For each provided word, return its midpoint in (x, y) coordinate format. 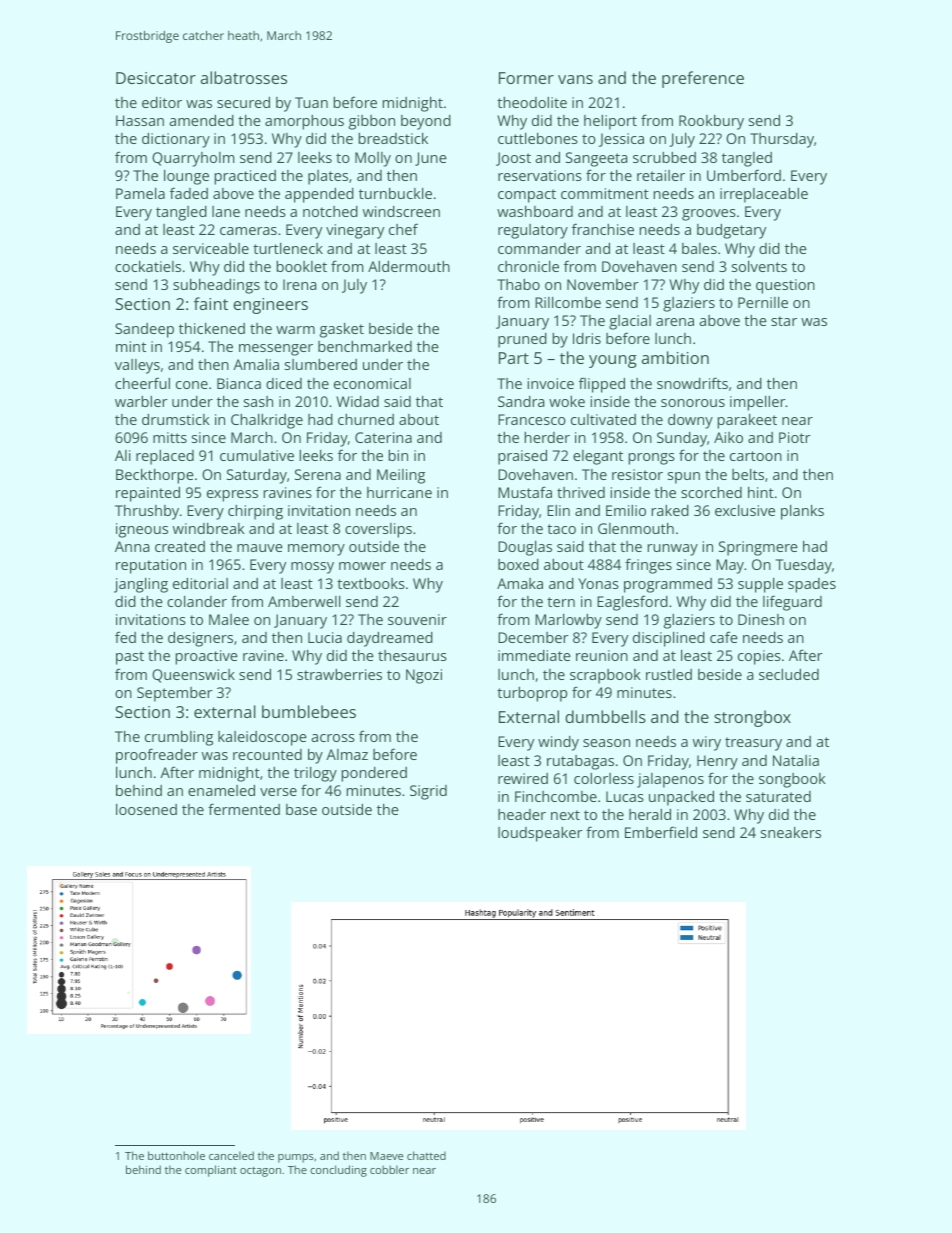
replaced (165, 457)
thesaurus (412, 655)
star (784, 321)
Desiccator (156, 78)
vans (575, 79)
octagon (260, 1172)
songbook (792, 780)
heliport (610, 122)
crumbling (179, 738)
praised (522, 457)
